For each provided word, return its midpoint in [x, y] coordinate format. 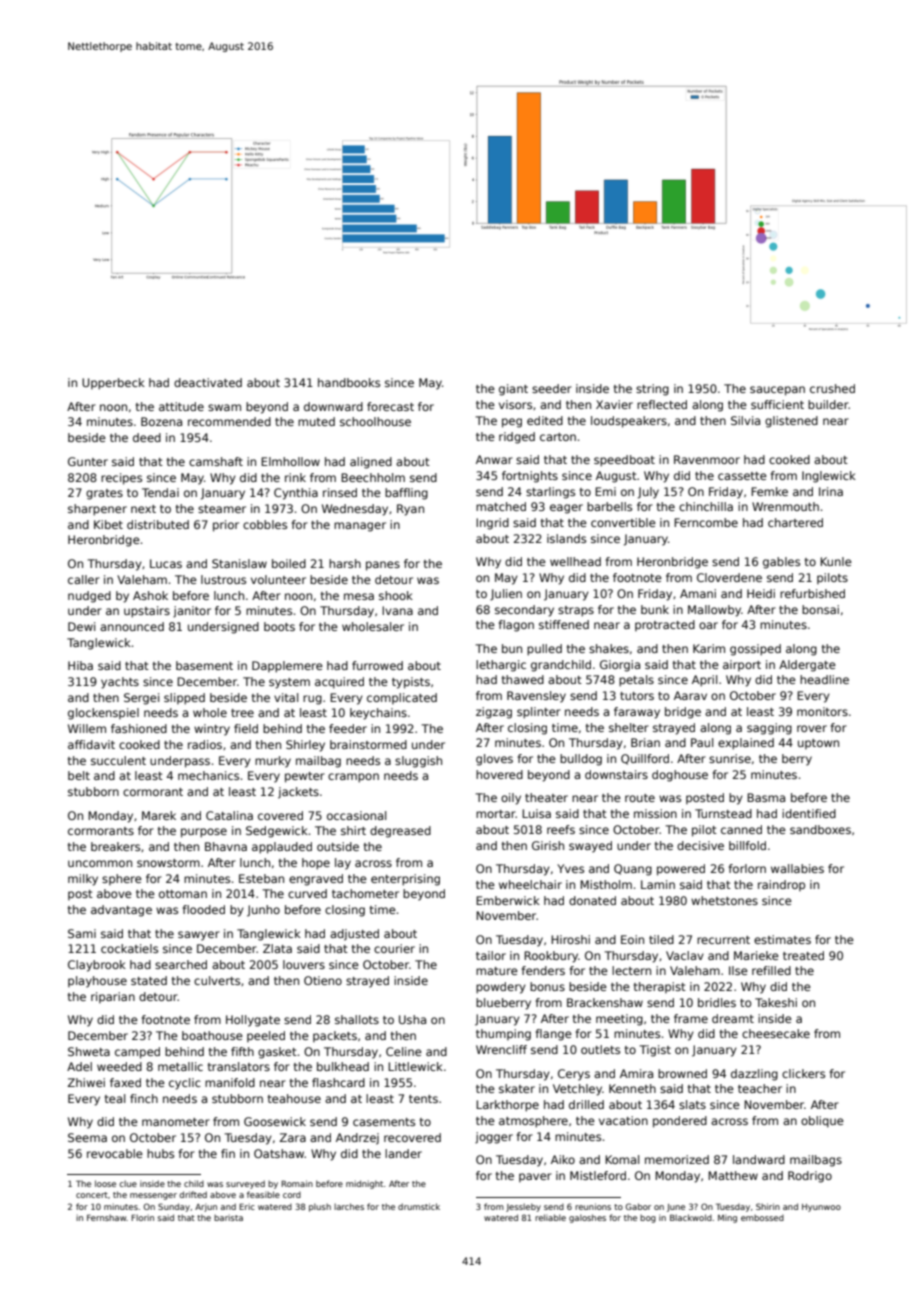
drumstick [419, 1206]
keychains [378, 714]
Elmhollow [290, 461]
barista [228, 1217]
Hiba [80, 665]
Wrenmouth [785, 506]
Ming [727, 1218]
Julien [506, 595]
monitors [822, 711]
